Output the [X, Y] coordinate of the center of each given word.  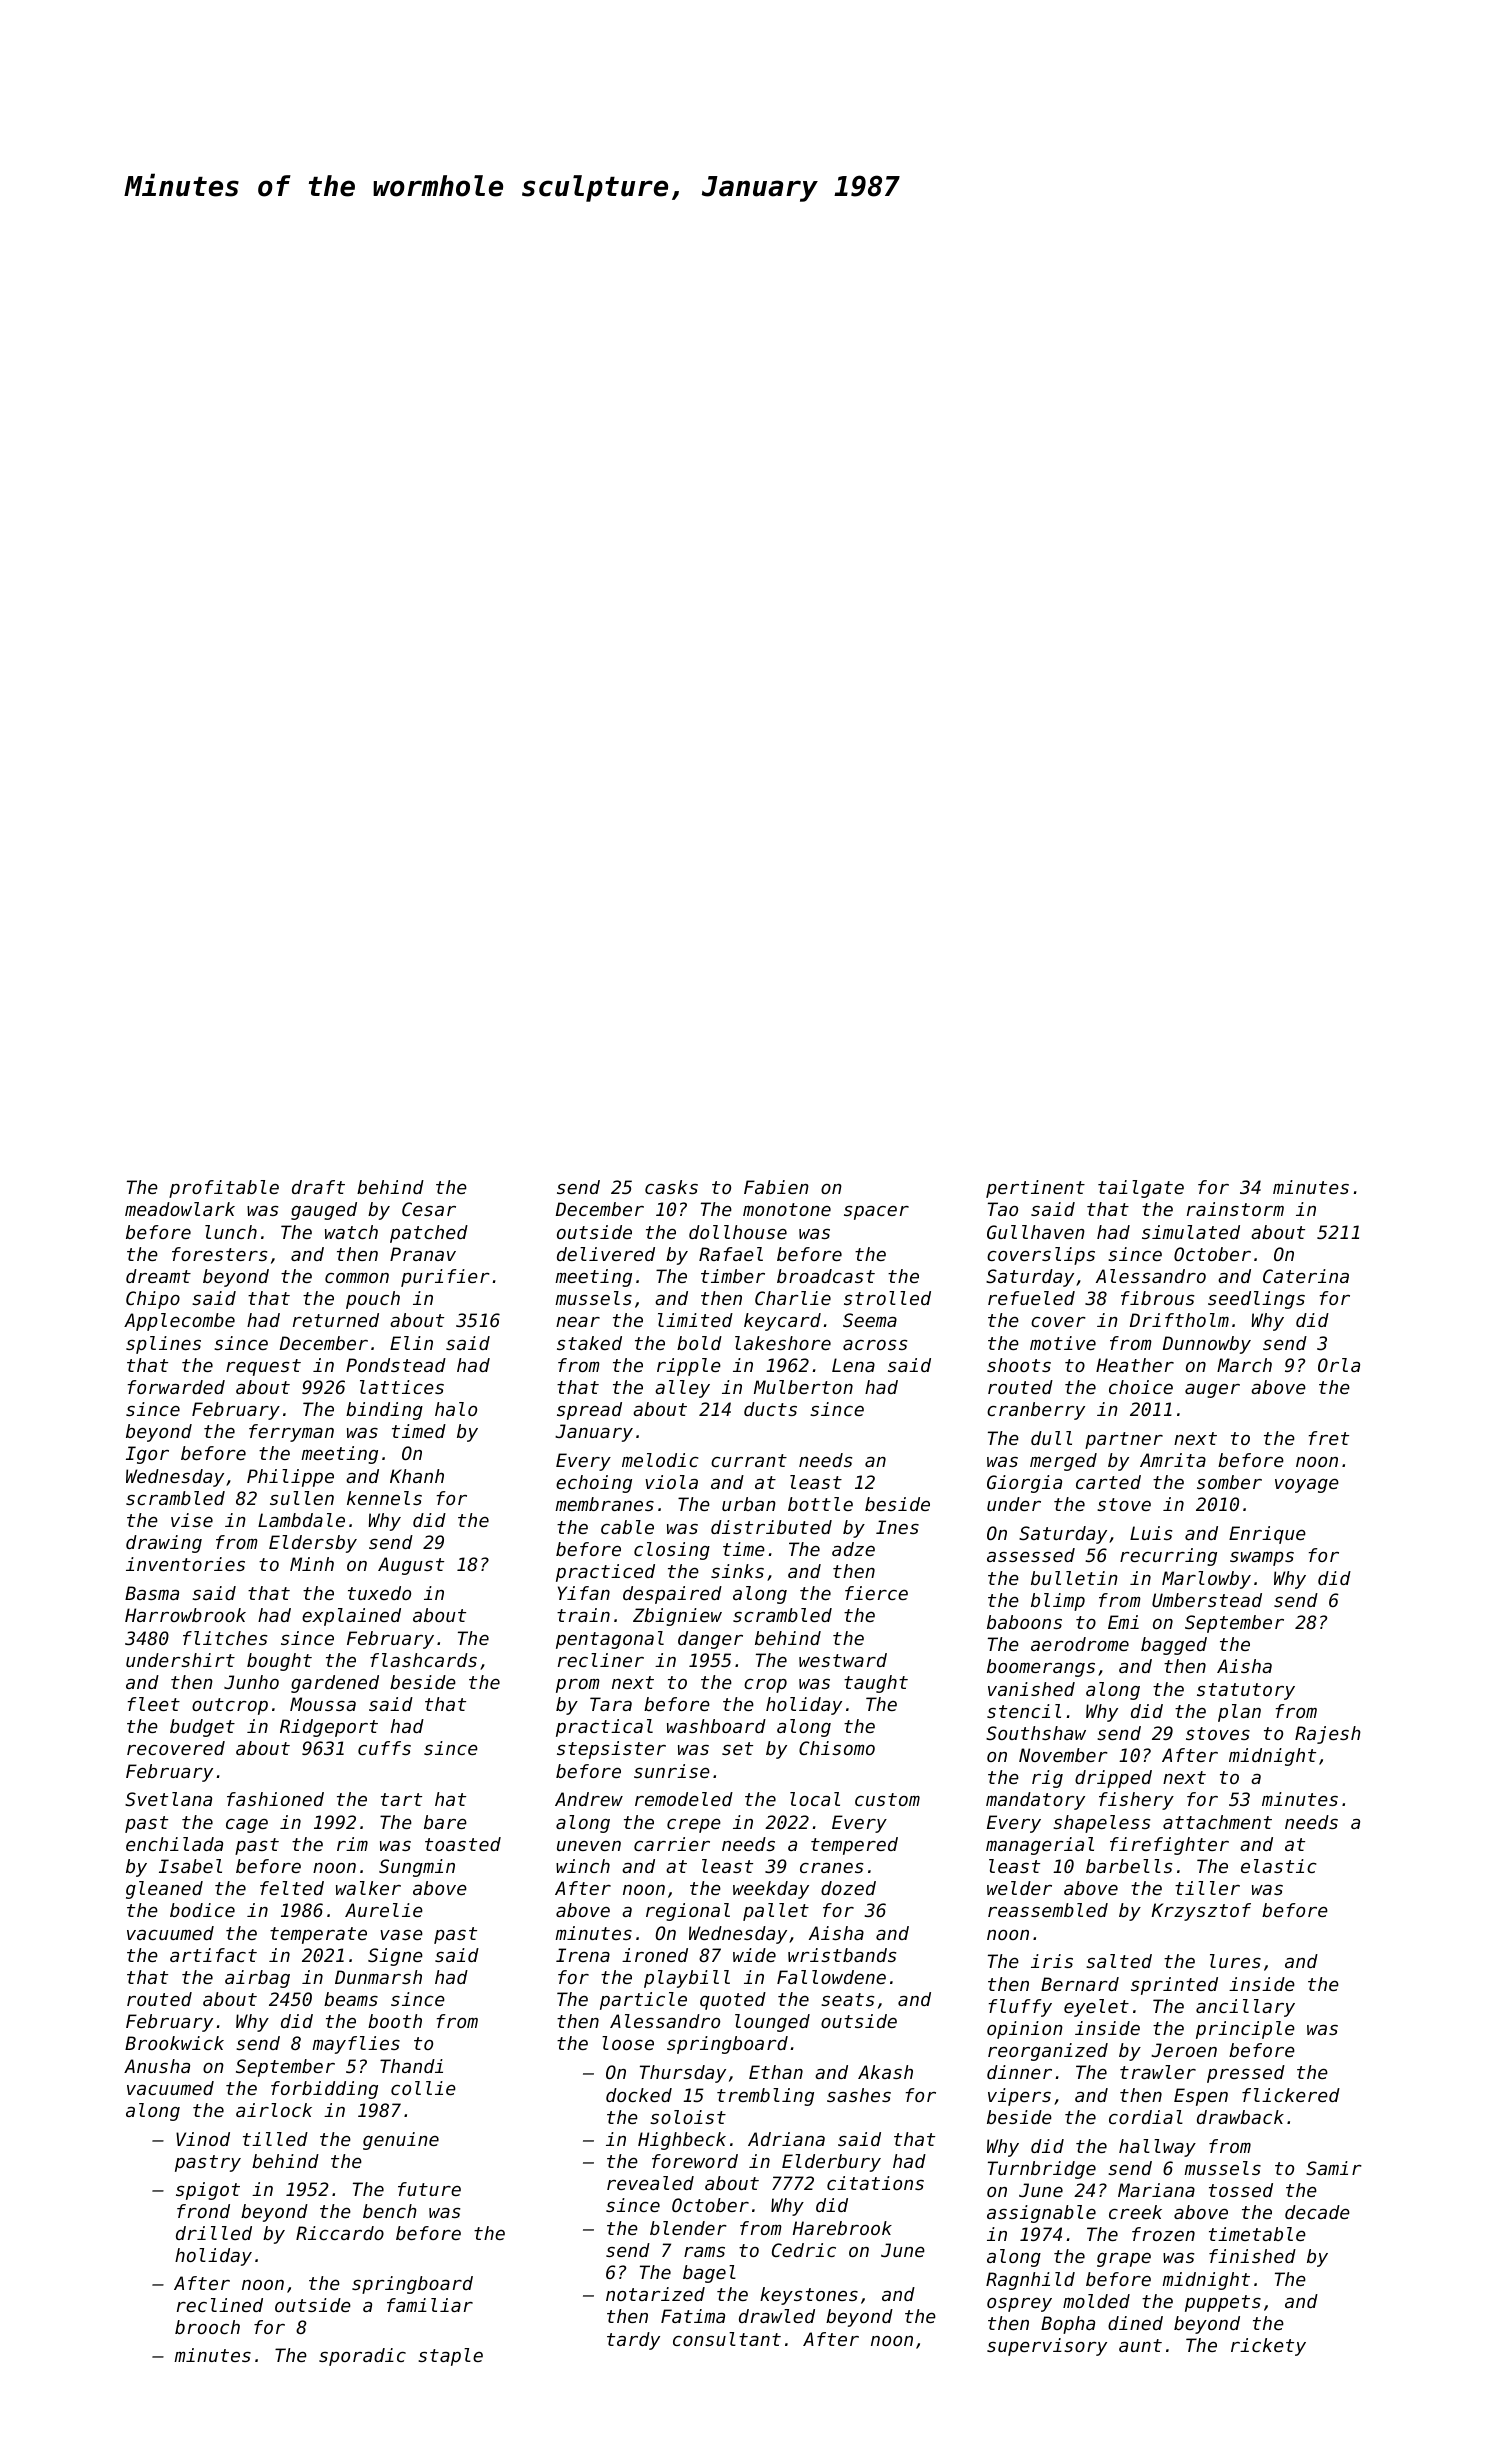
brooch [207, 2327]
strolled [887, 1298]
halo [456, 1409]
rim [352, 1844]
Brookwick [174, 2043]
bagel [709, 2274]
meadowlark [180, 1209]
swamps [1262, 1559]
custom [887, 1799]
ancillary [1245, 2008]
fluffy [1020, 2008]
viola [671, 1482]
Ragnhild [1030, 2281]
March [1244, 1365]
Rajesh [1328, 1735]
